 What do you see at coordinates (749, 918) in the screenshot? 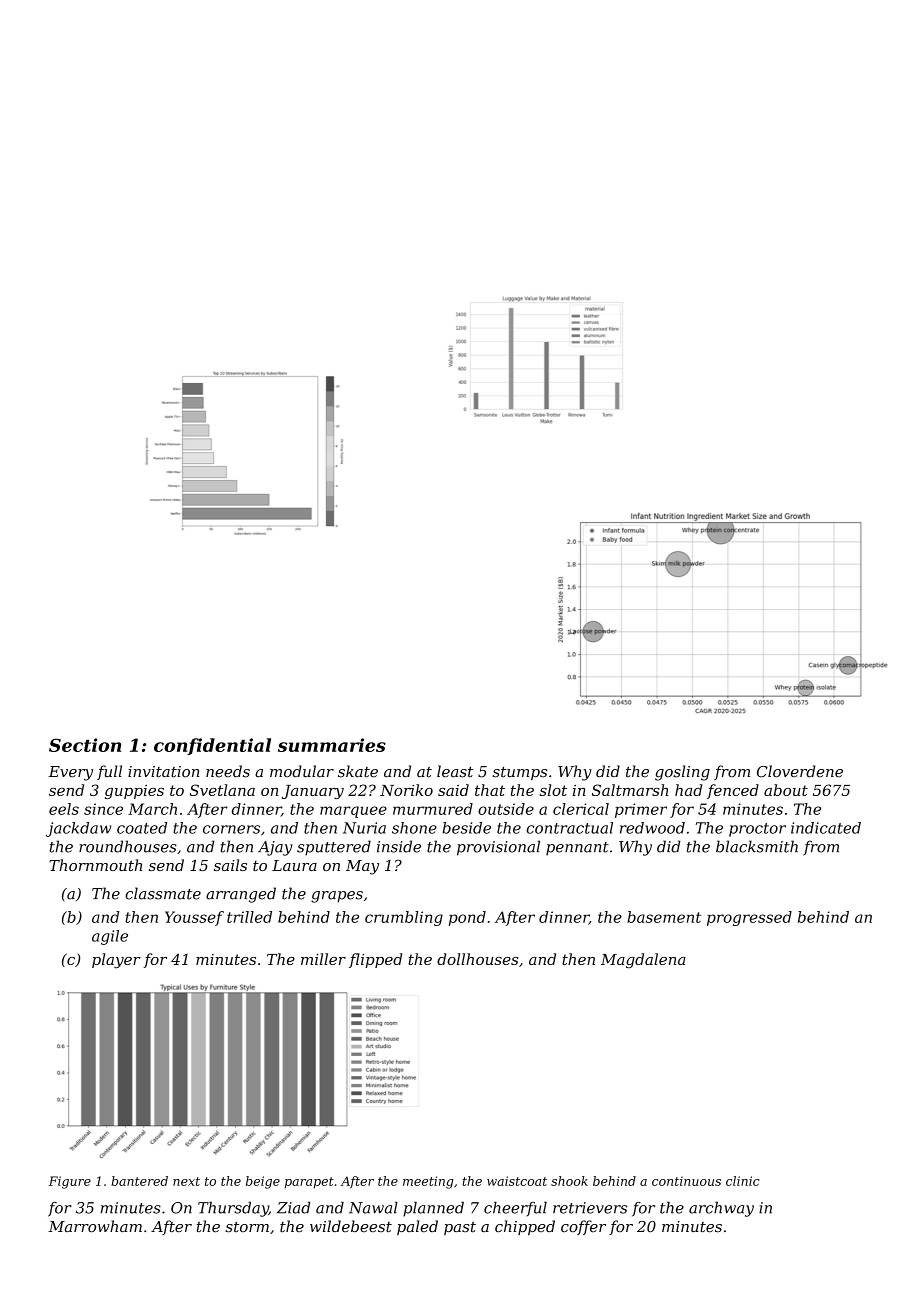
I see `progressed` at bounding box center [749, 918].
